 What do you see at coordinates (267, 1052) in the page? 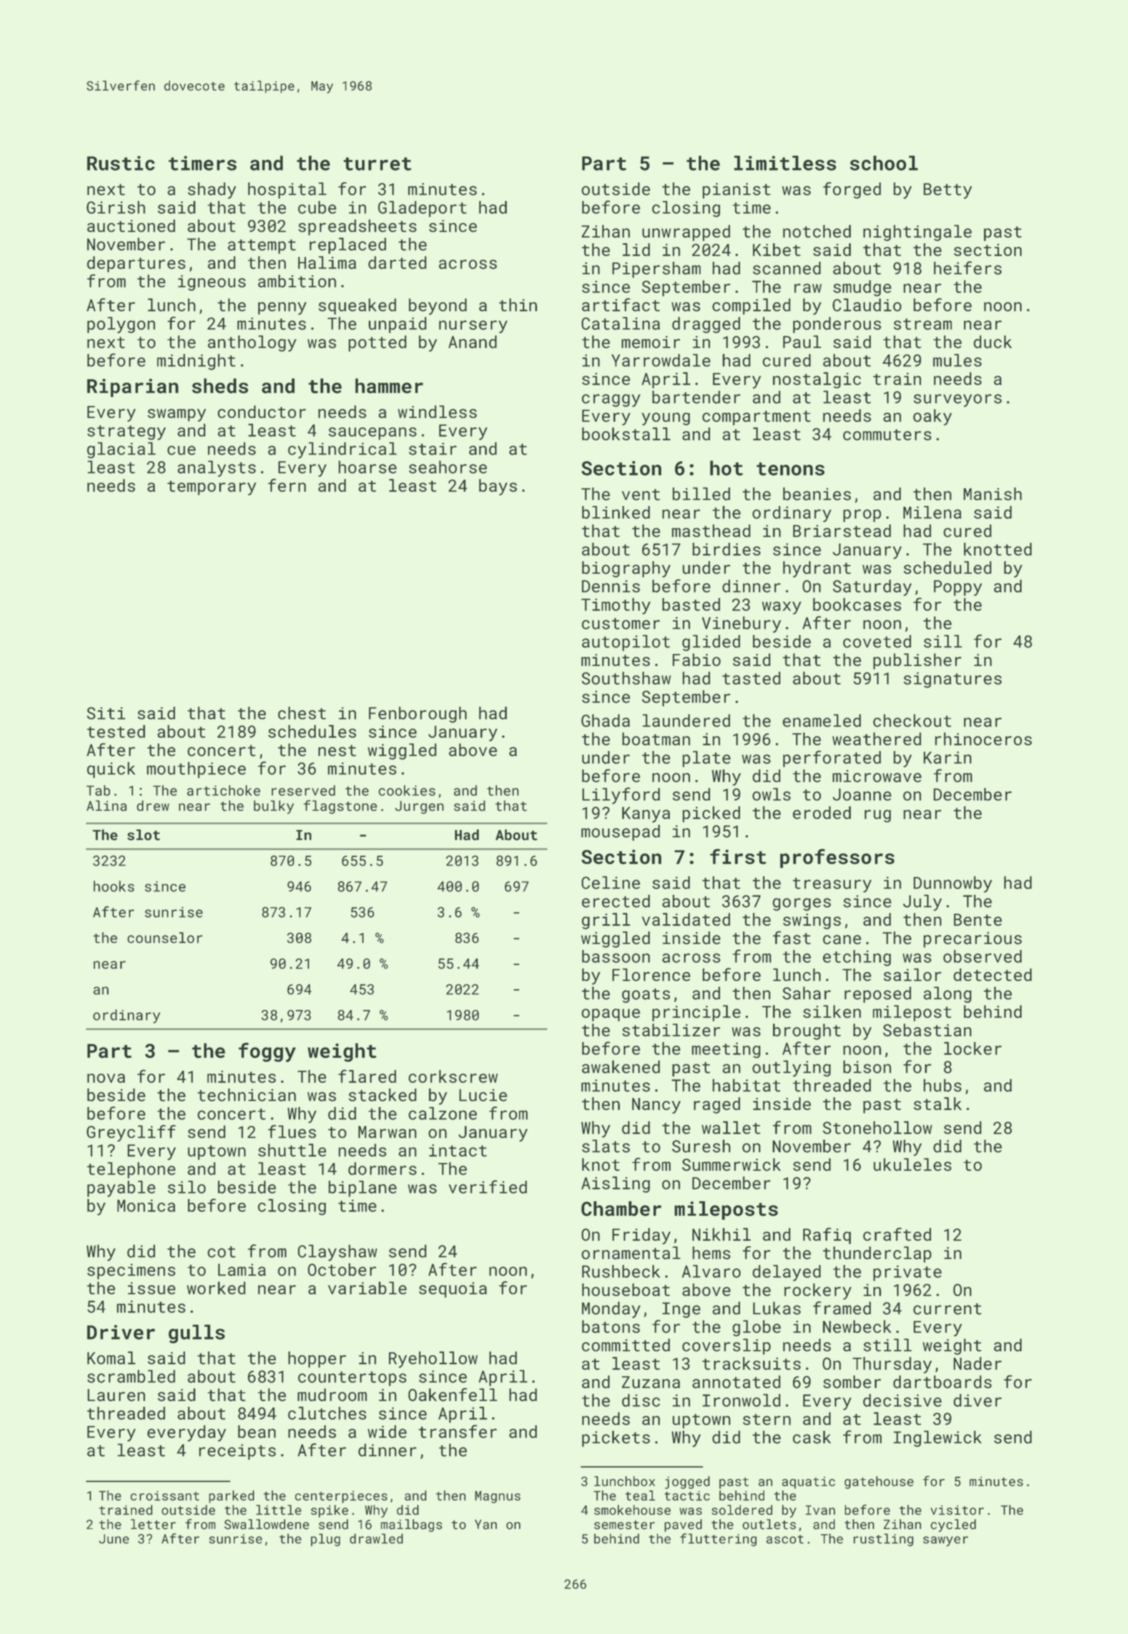
I see `foggy` at bounding box center [267, 1052].
